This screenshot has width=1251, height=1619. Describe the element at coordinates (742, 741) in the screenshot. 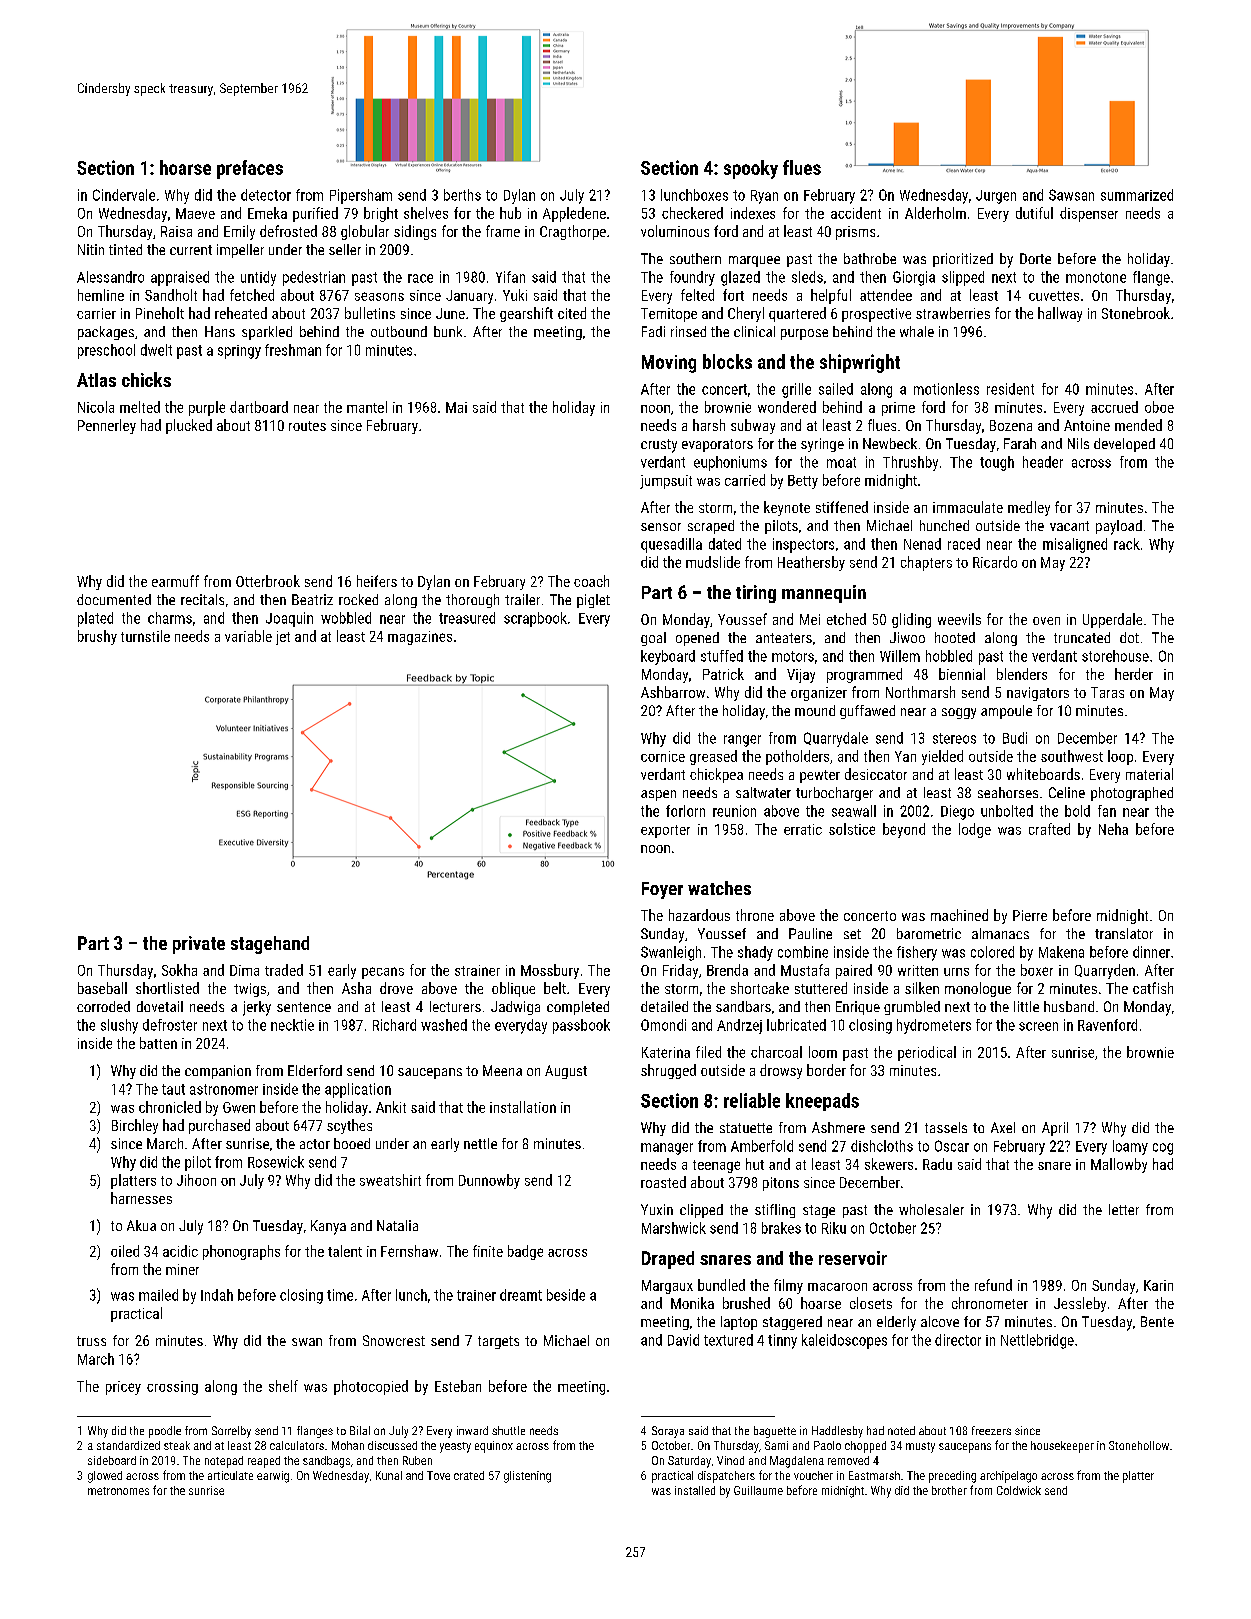

I see `ranger` at that location.
